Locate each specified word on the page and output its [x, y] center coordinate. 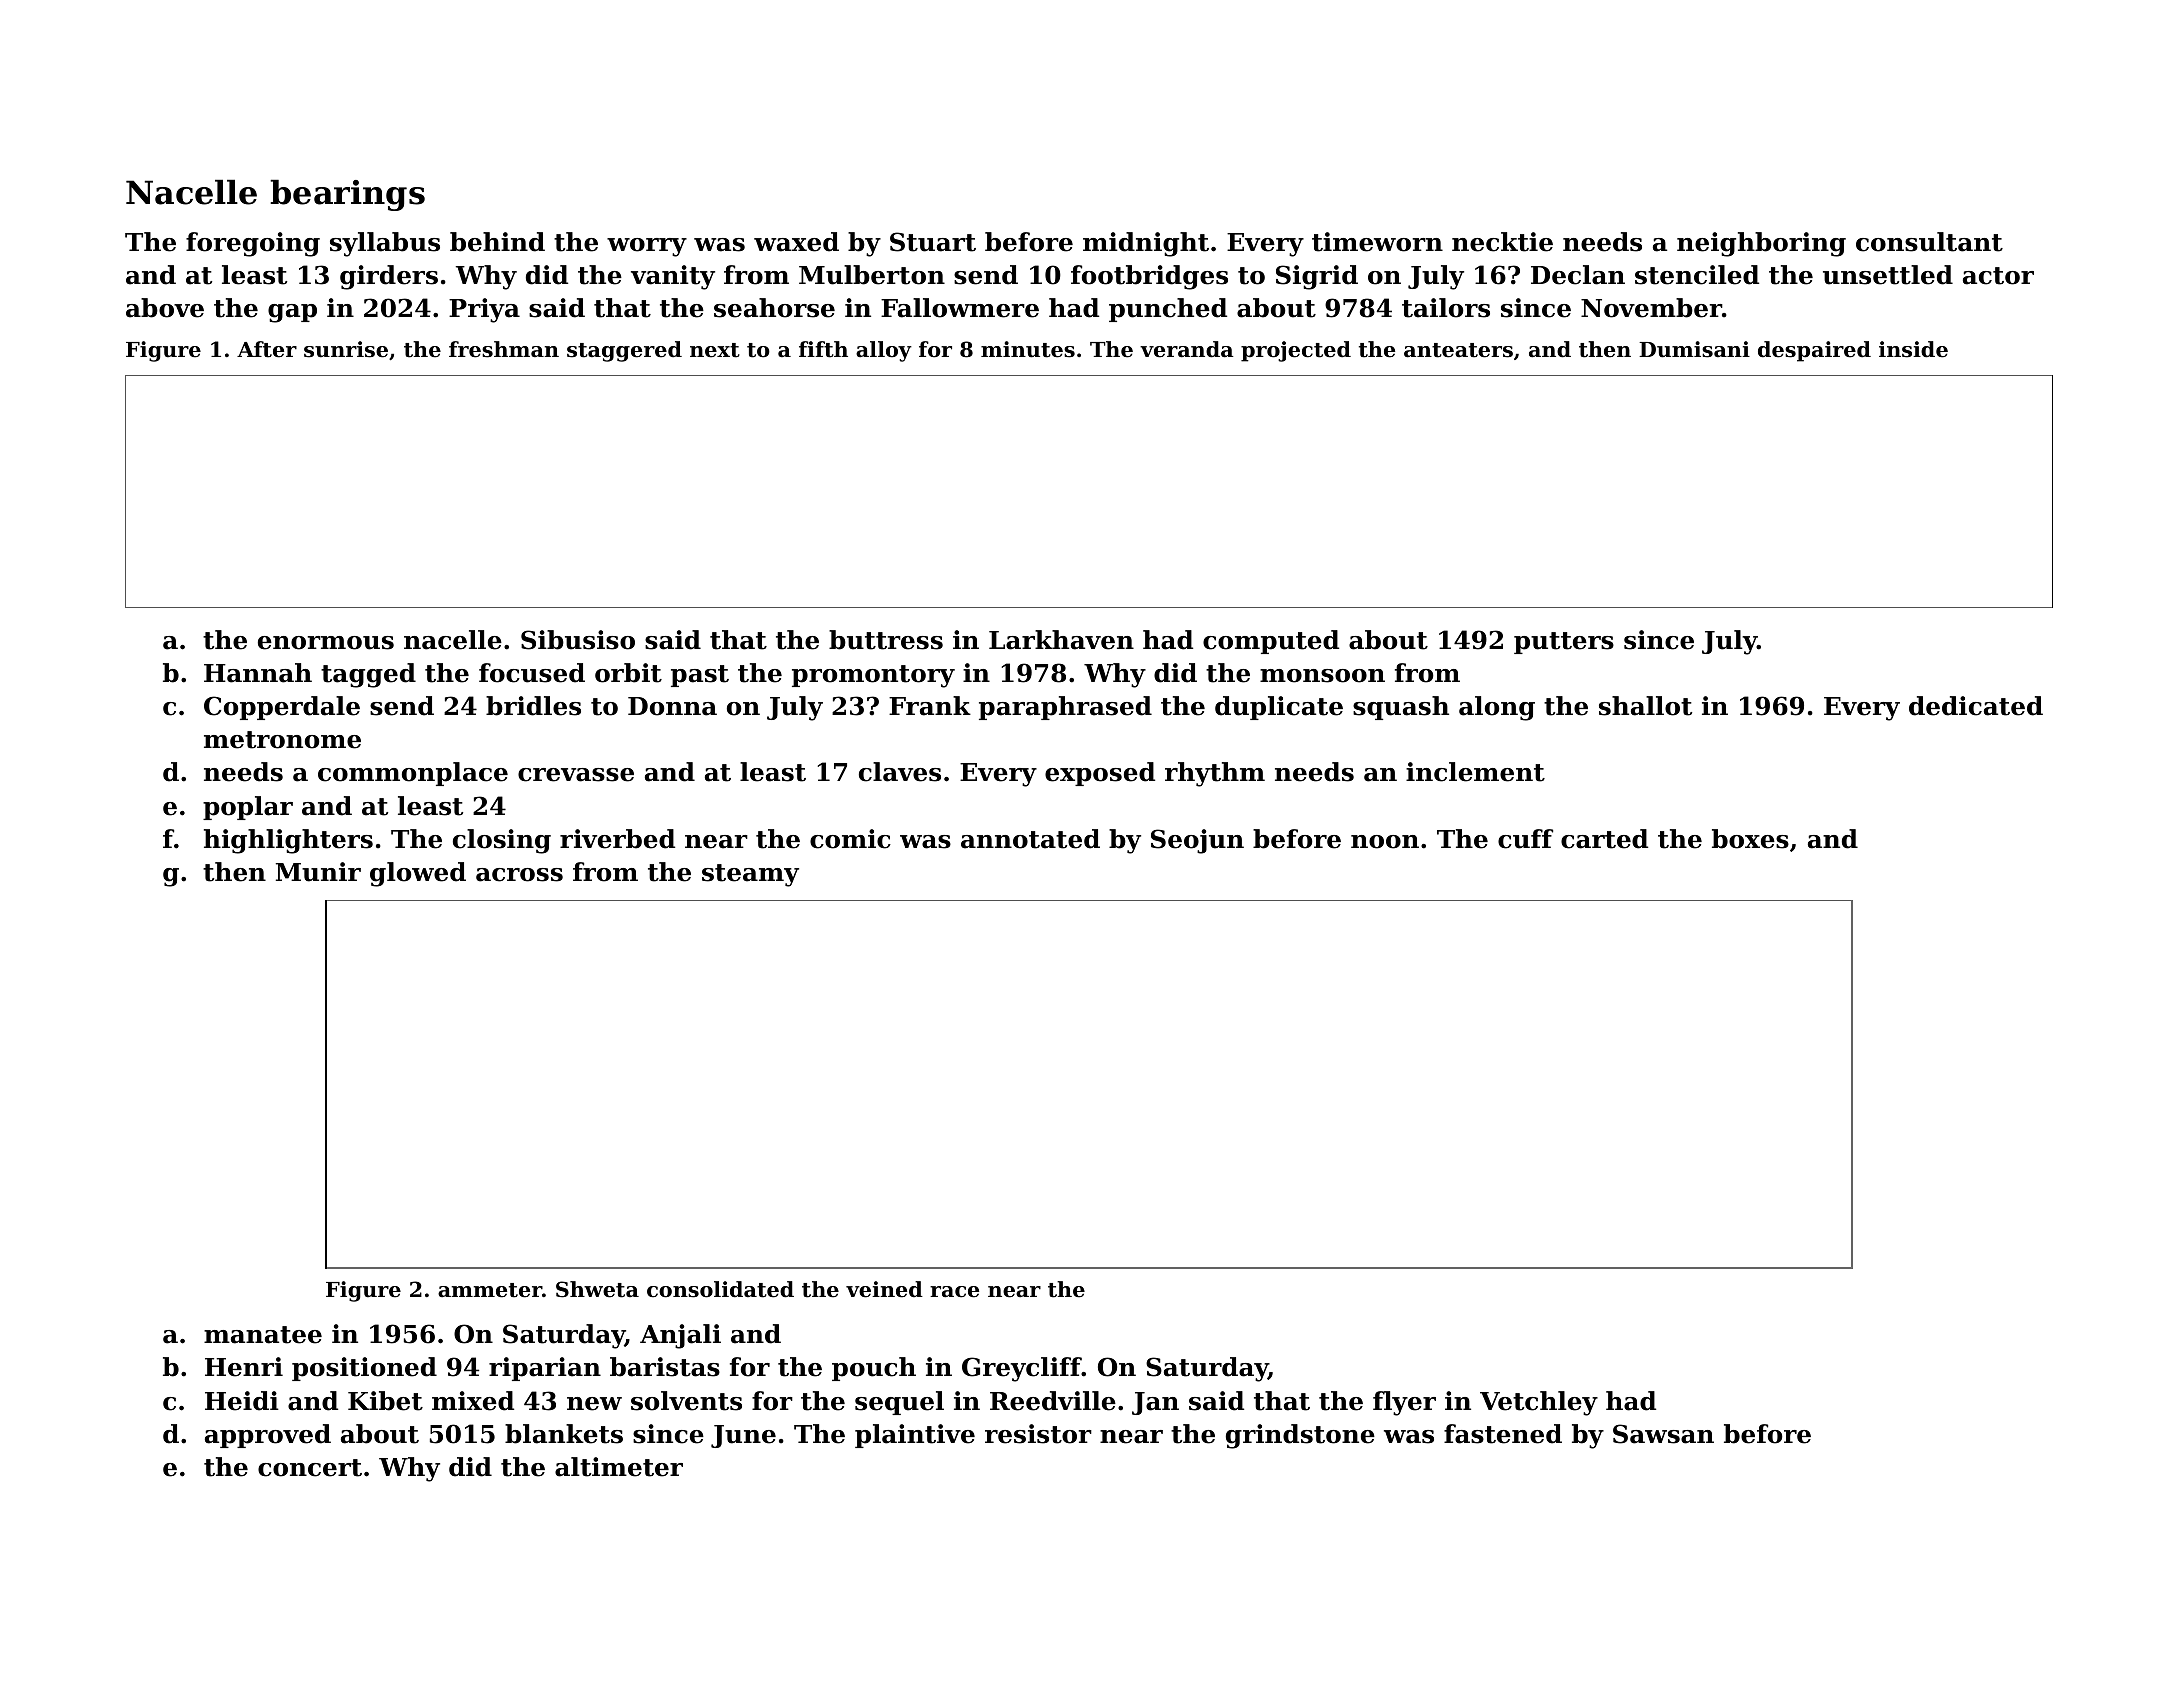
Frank [930, 706]
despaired [1814, 351]
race [954, 1292]
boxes [1750, 839]
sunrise [346, 349]
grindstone [1300, 1436]
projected [1296, 351]
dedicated [1976, 706]
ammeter [490, 1290]
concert [310, 1468]
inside [1913, 349]
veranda [1187, 349]
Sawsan [1663, 1434]
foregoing [253, 244]
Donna [672, 706]
